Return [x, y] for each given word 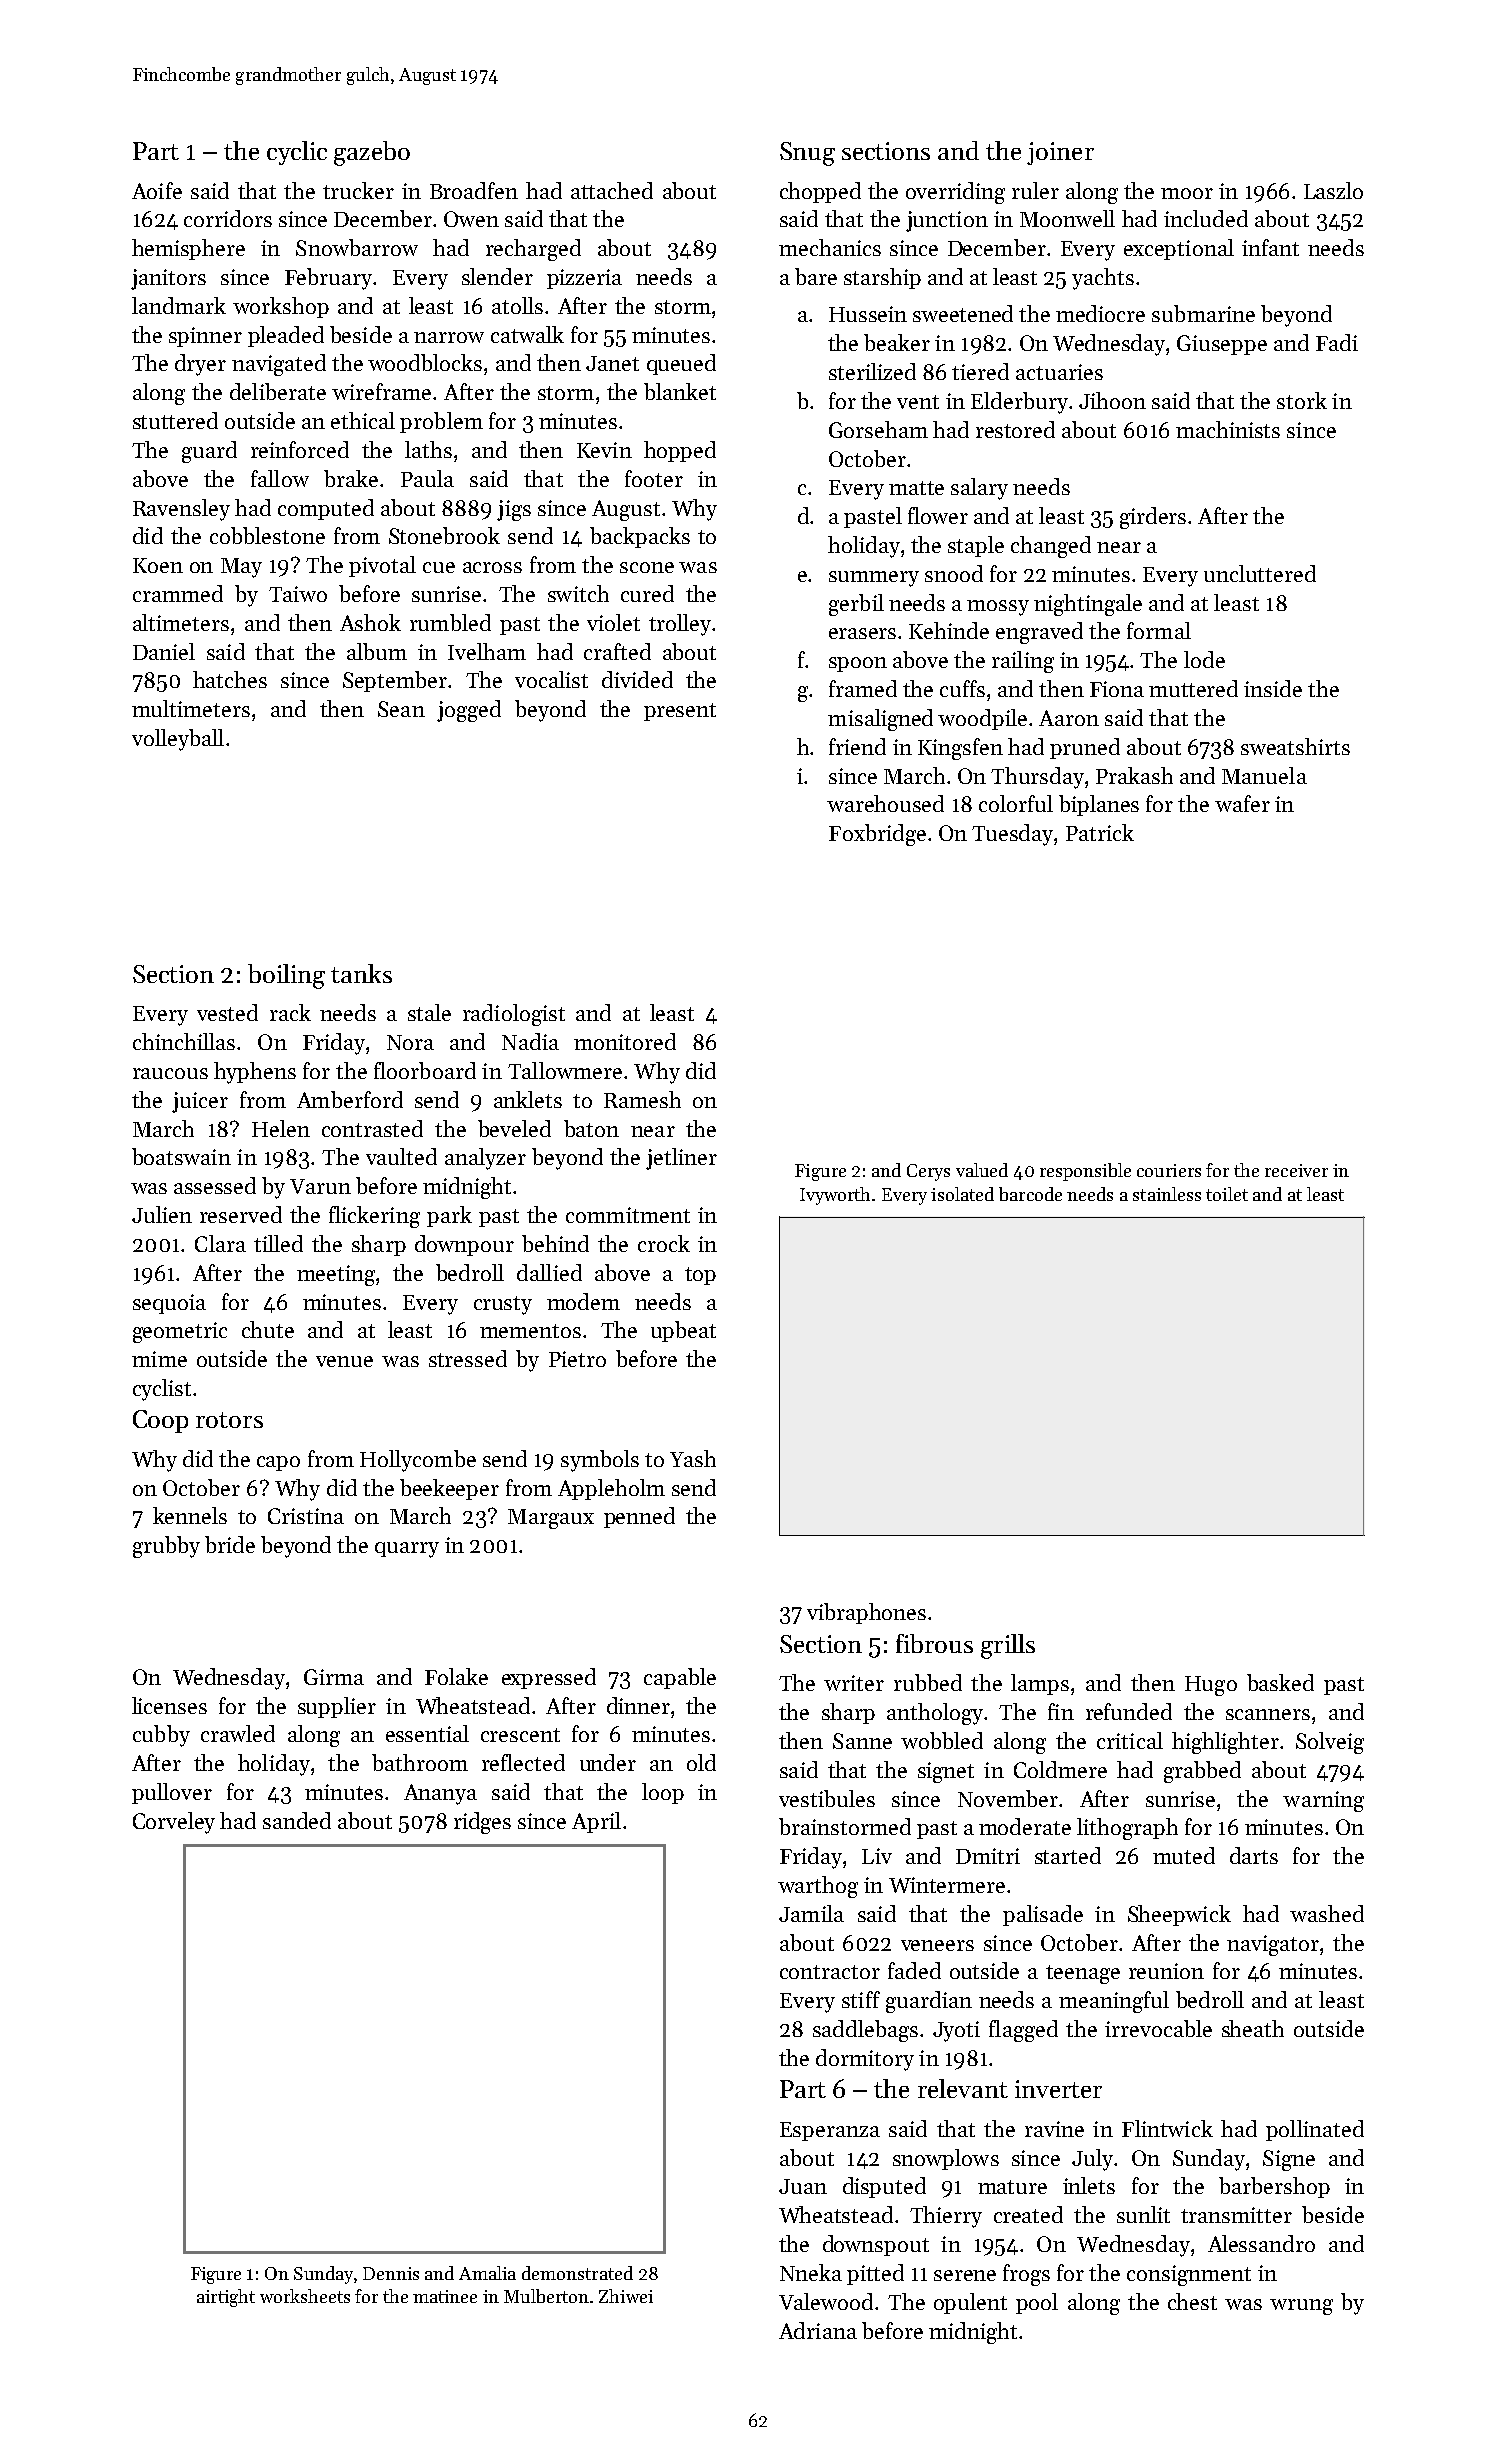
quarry [407, 1550]
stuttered [175, 420]
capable [680, 1678]
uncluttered [1260, 573]
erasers [862, 633]
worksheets [305, 2296]
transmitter [1236, 2215]
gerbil [856, 605]
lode [1204, 659]
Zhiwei [626, 2296]
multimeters [191, 708]
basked [1280, 1682]
